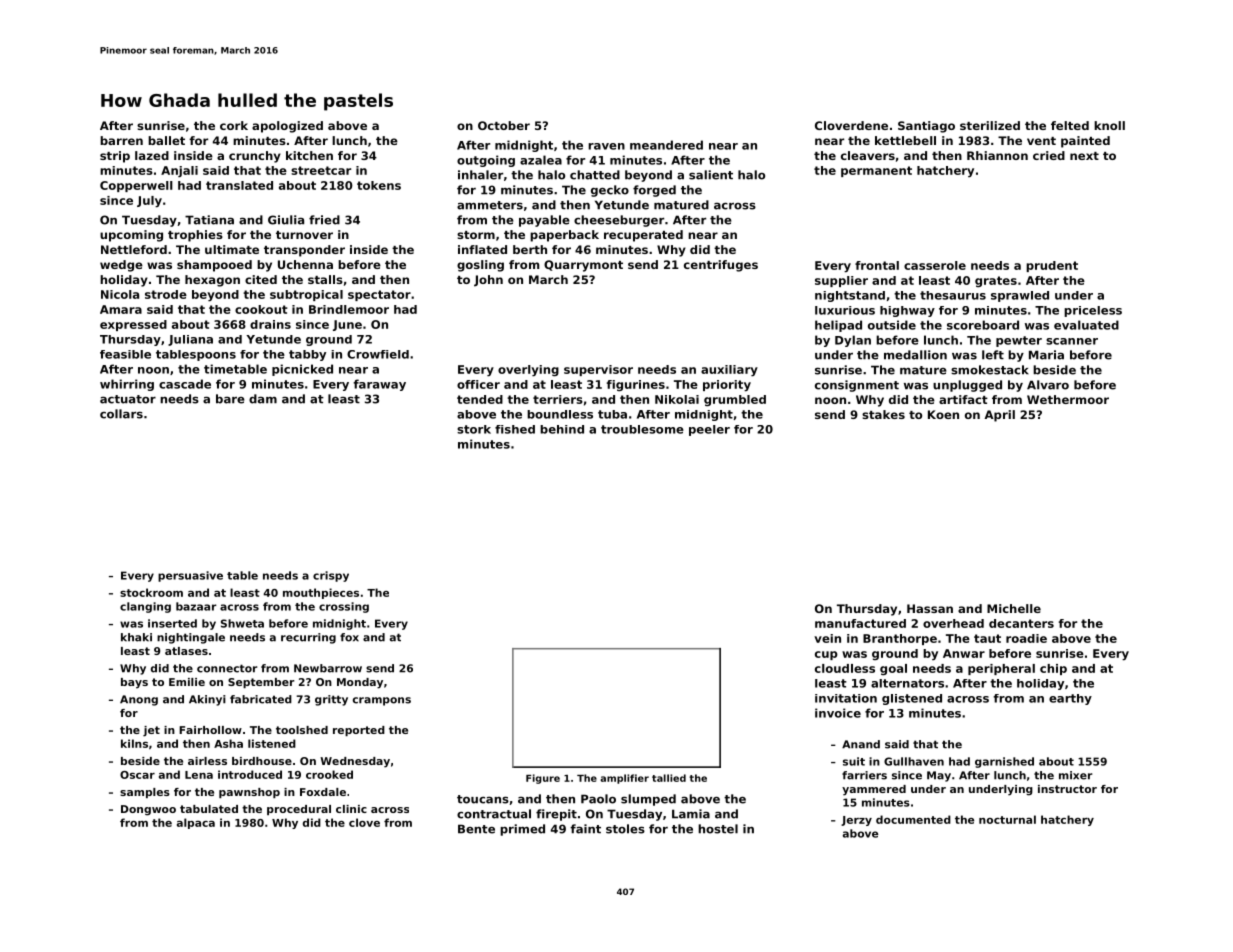 The width and height of the screenshot is (1233, 952). Describe the element at coordinates (1070, 125) in the screenshot. I see `felted` at that location.
